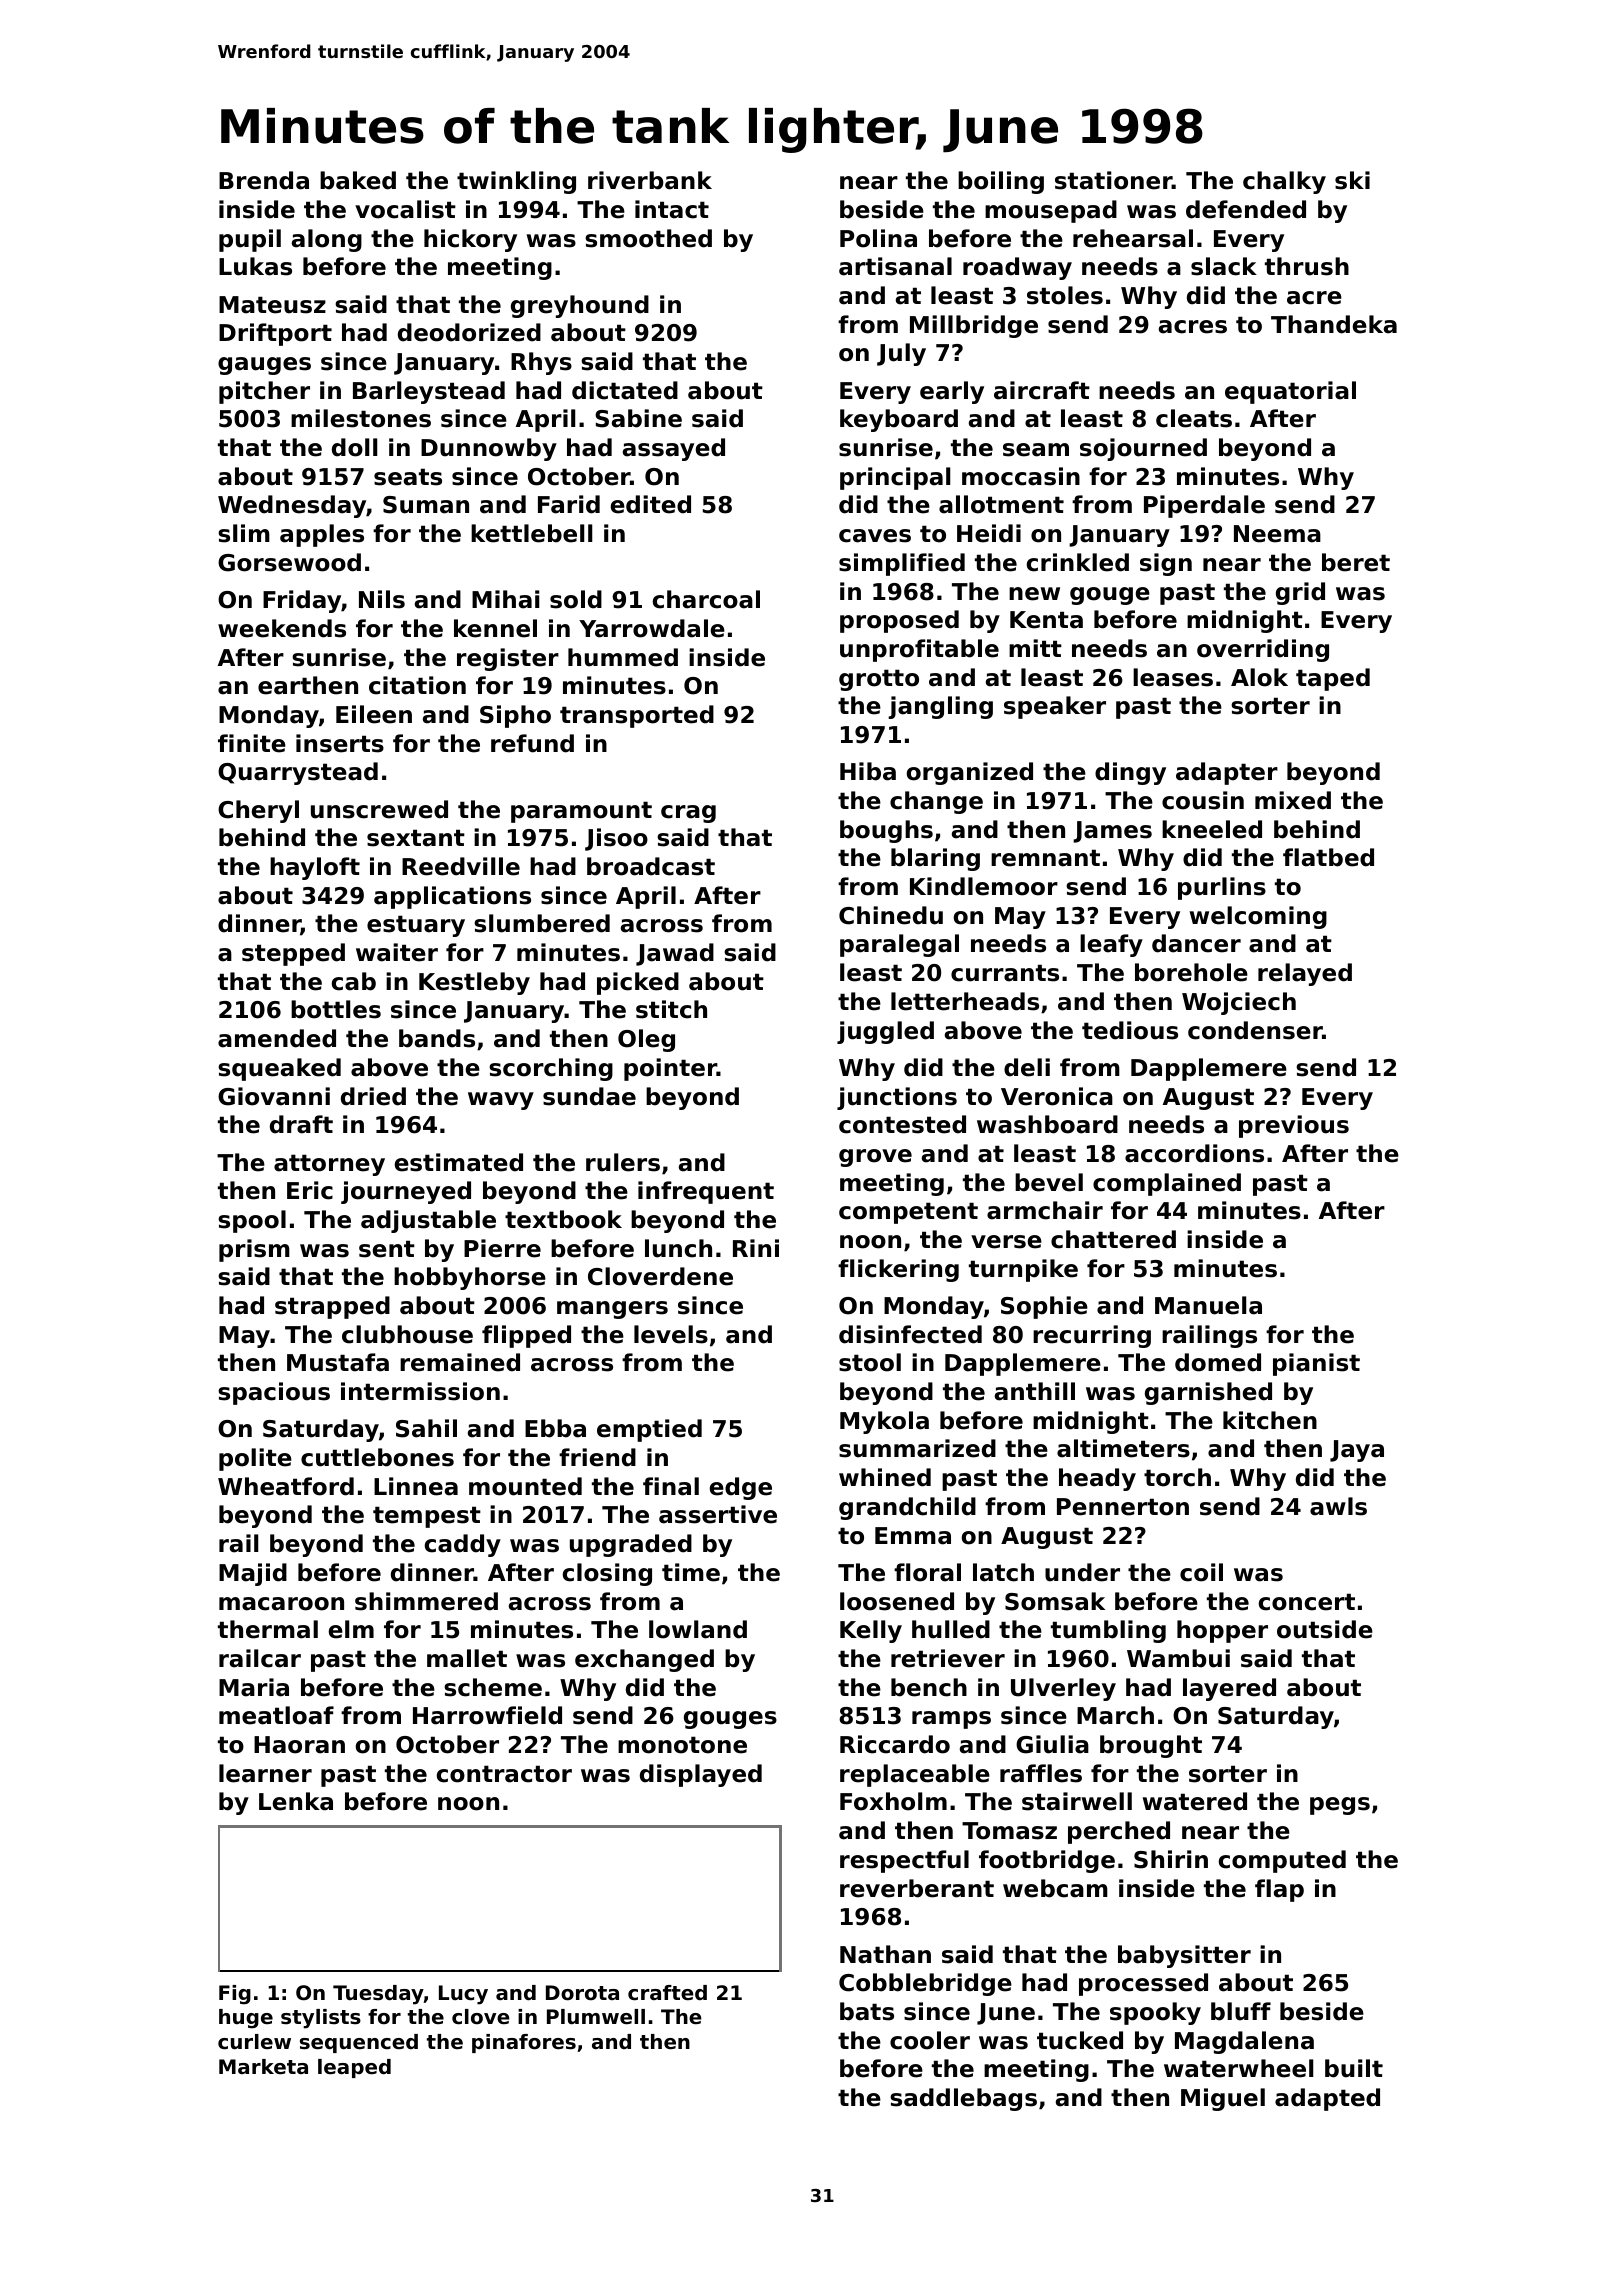 The image size is (1620, 2292). I want to click on smoothed, so click(648, 238).
